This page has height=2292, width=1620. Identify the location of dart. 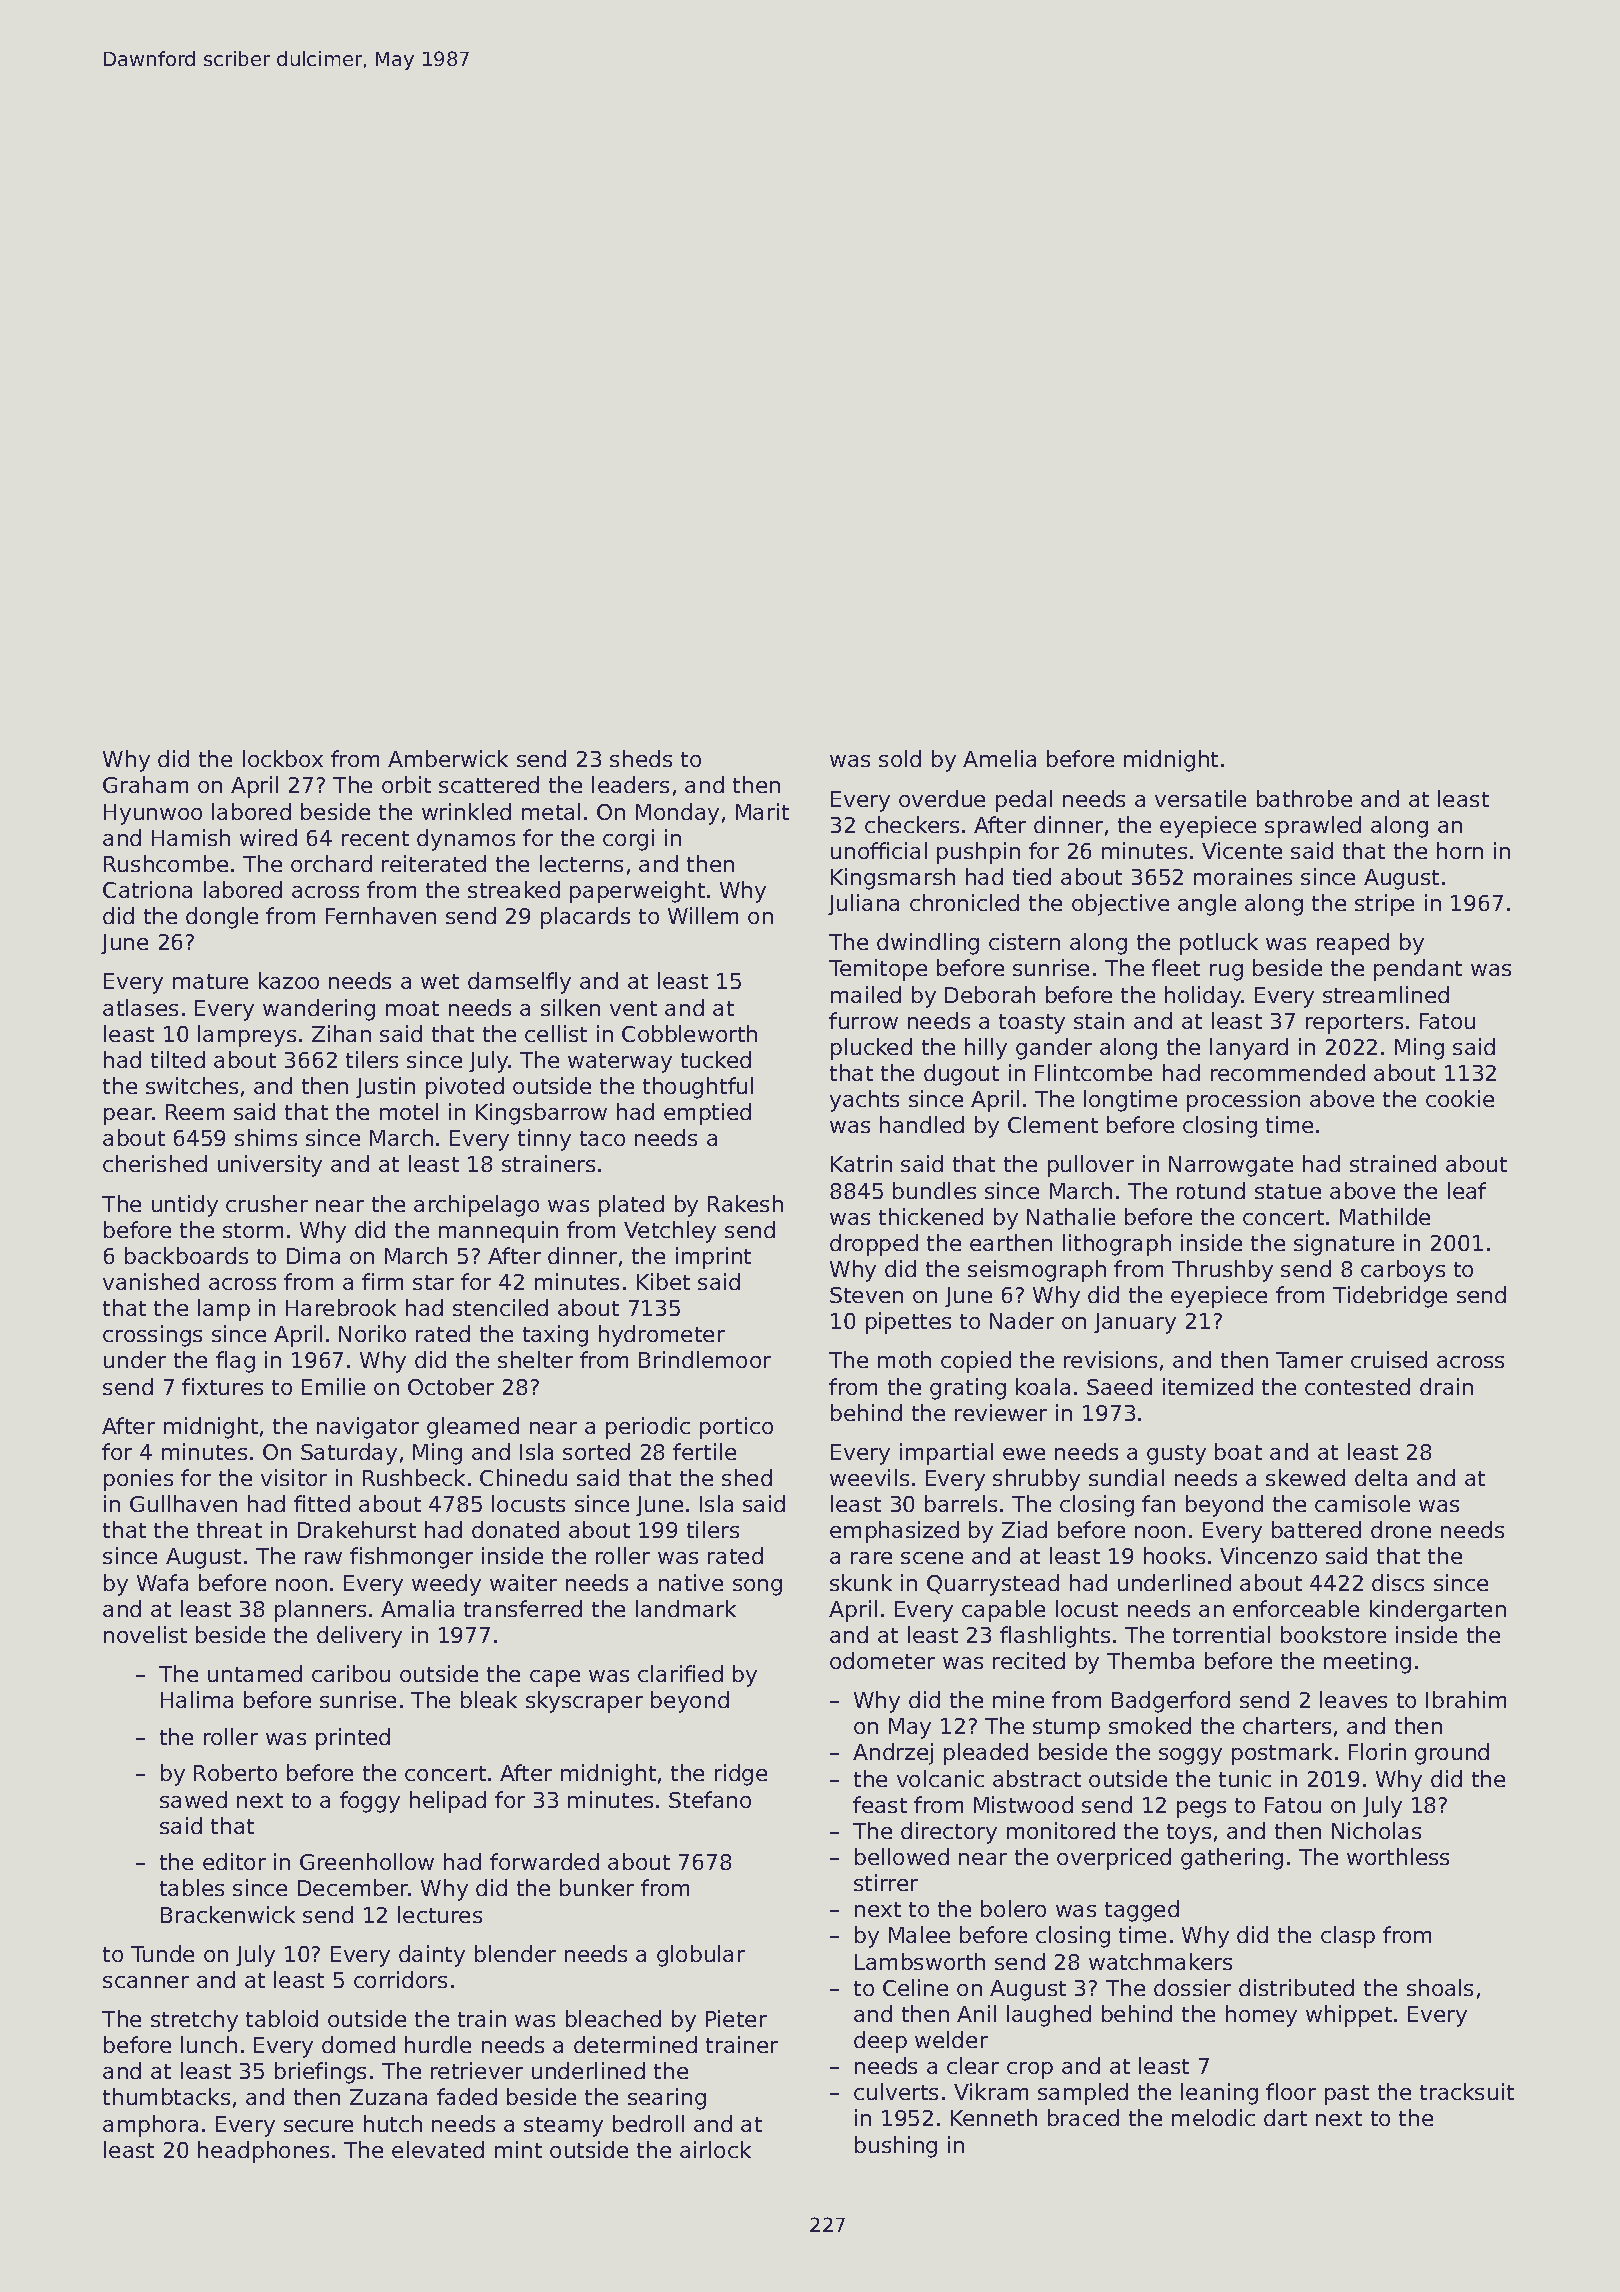
(1285, 2117).
